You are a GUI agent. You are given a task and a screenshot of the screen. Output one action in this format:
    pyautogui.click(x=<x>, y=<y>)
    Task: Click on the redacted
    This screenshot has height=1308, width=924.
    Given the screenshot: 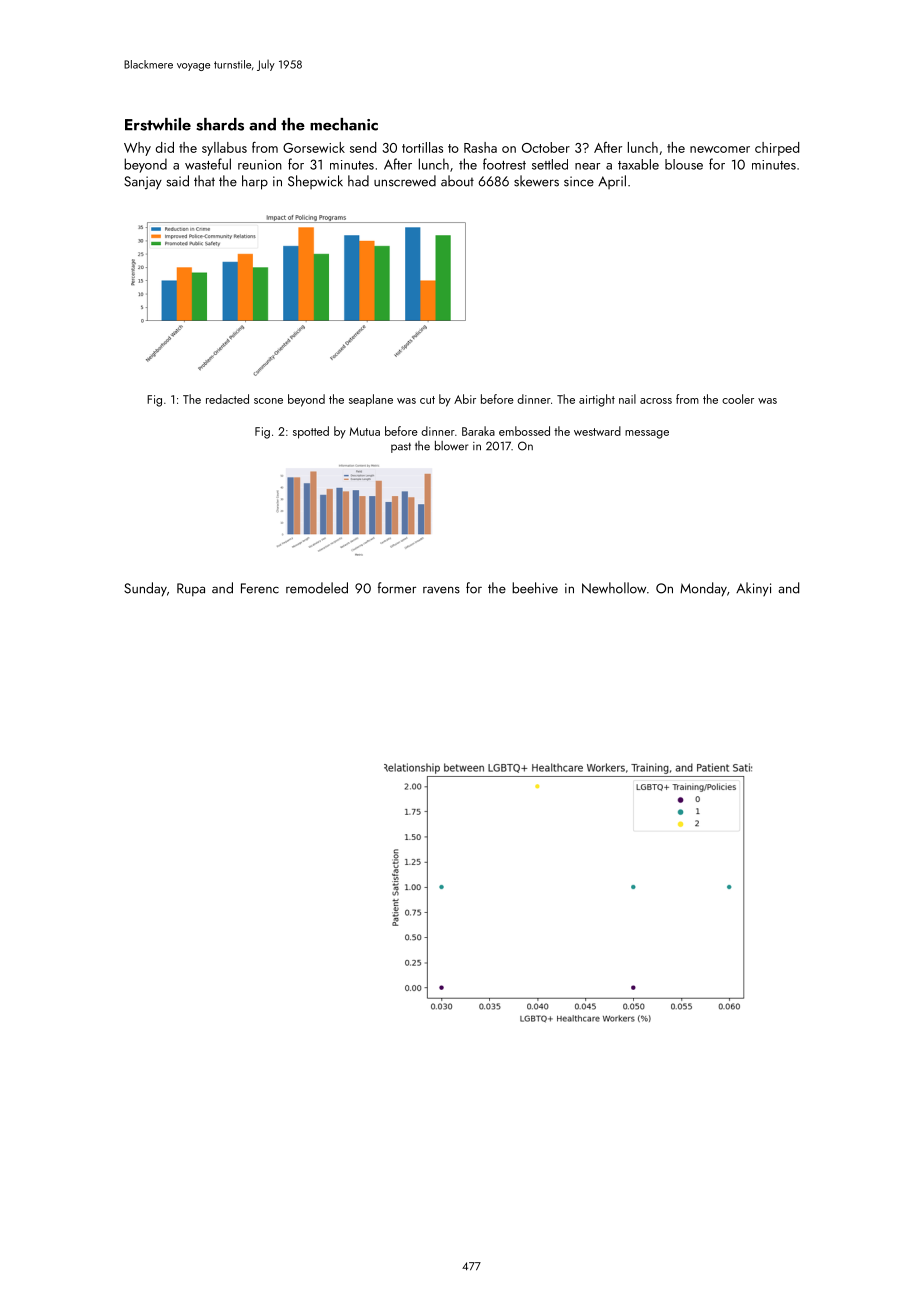 What is the action you would take?
    pyautogui.click(x=227, y=399)
